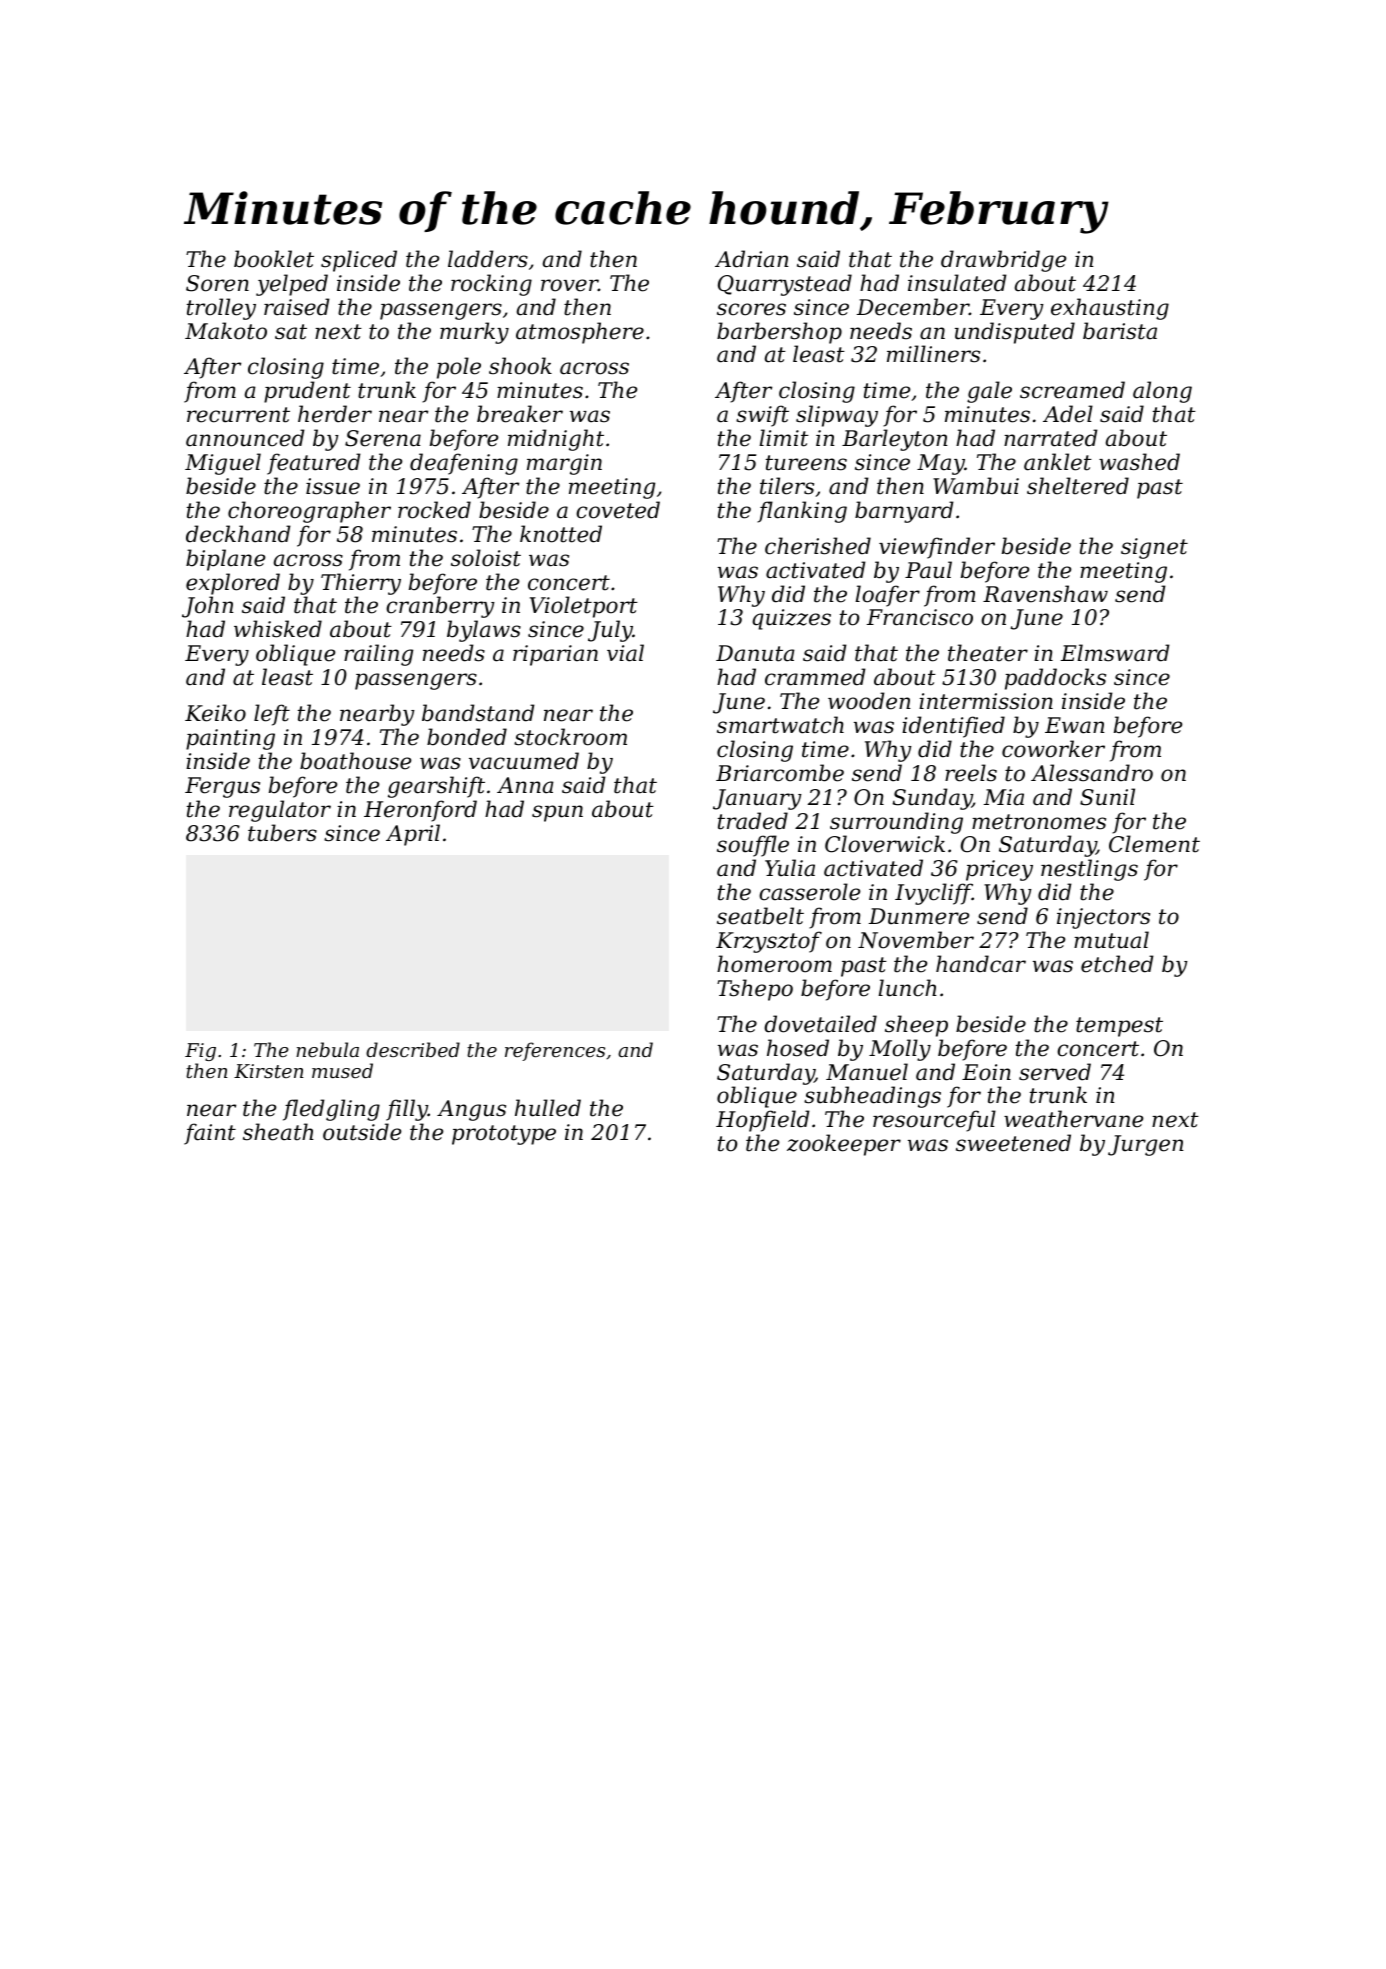  I want to click on references, so click(555, 1051).
